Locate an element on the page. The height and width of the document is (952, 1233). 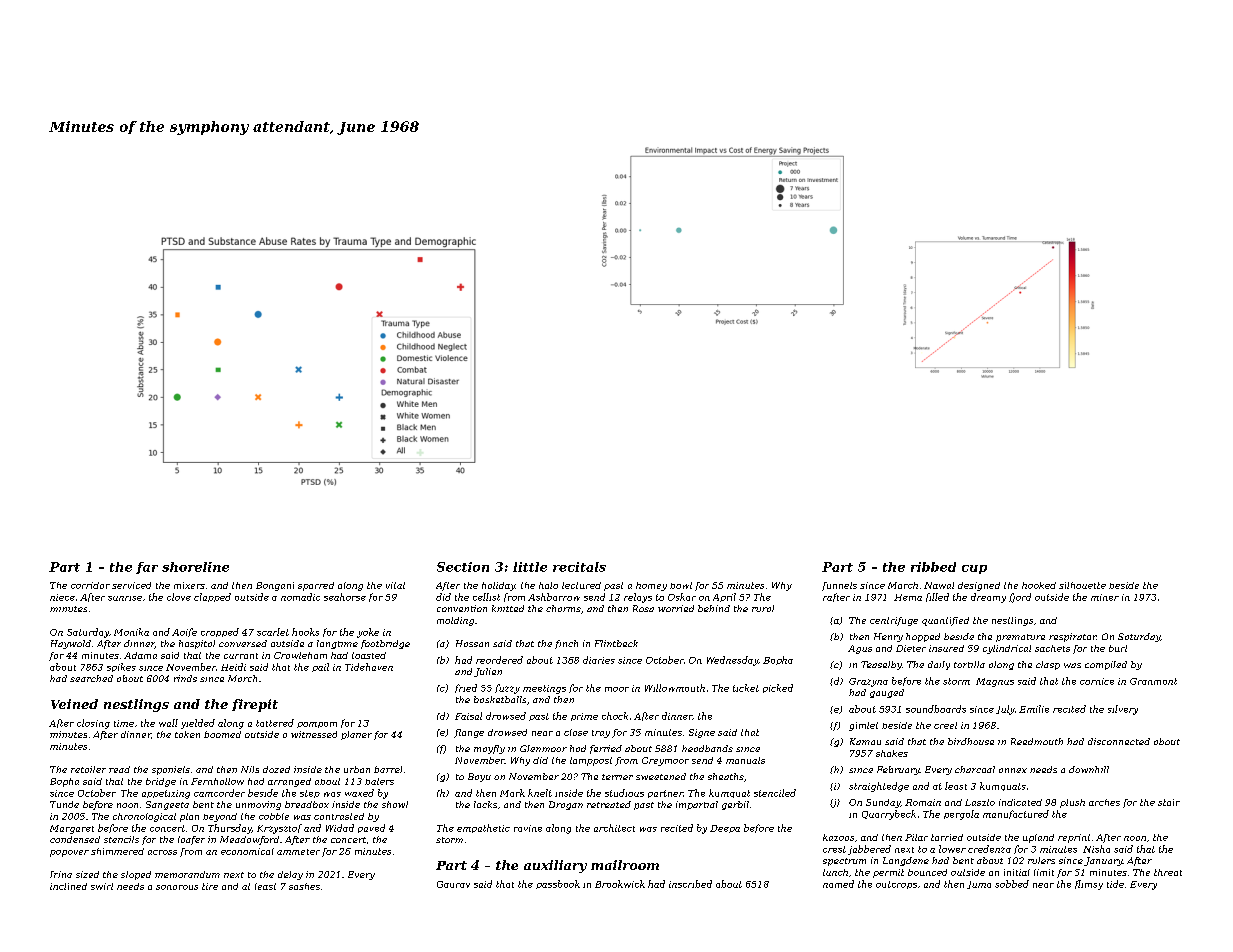
Romain is located at coordinates (923, 802).
